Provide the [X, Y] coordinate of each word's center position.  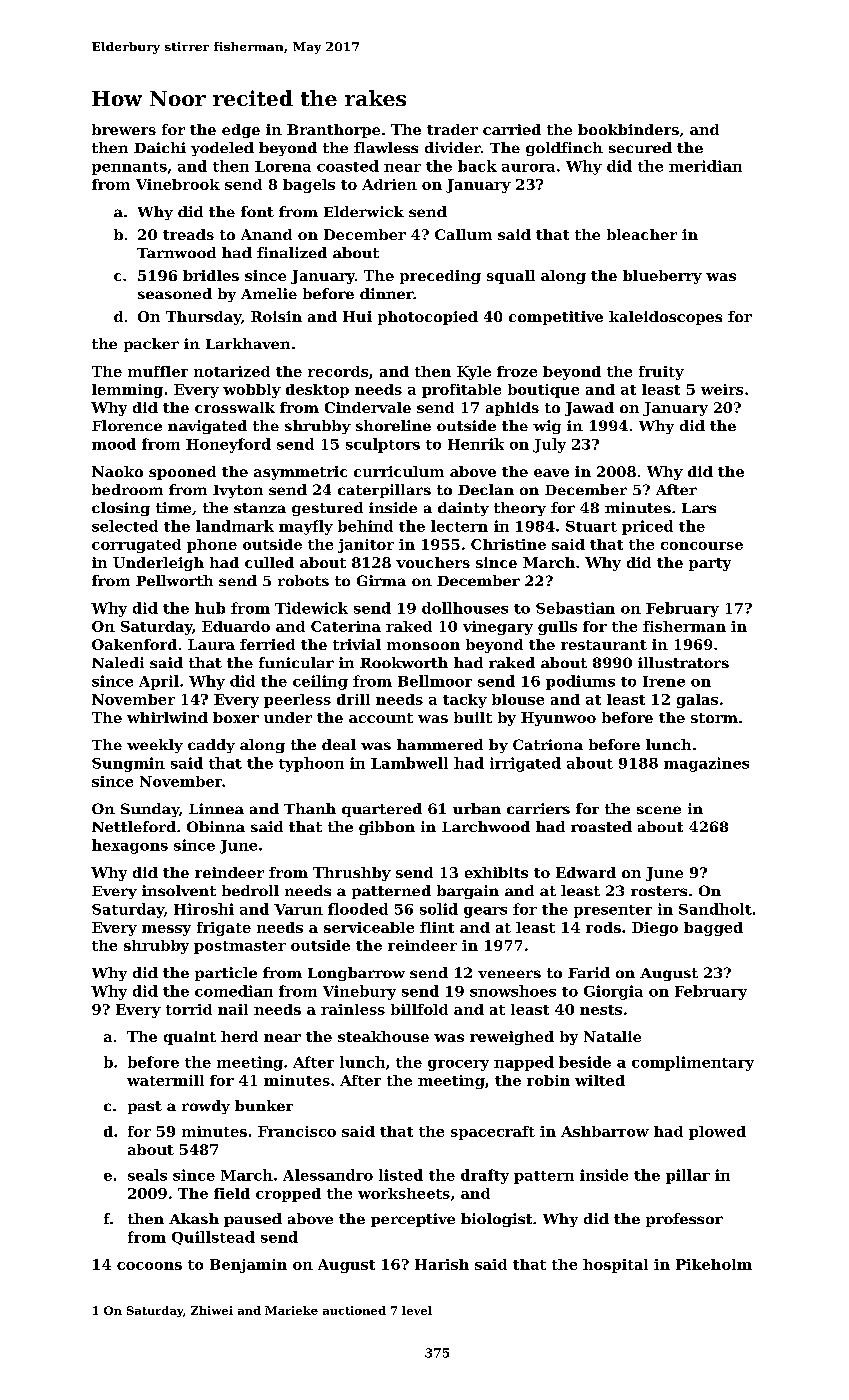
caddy [211, 746]
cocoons [149, 1266]
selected [125, 526]
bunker [264, 1105]
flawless [386, 147]
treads [188, 234]
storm [714, 718]
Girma [381, 580]
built [473, 717]
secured [640, 147]
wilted [600, 1080]
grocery [458, 1065]
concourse [702, 546]
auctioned [354, 1310]
